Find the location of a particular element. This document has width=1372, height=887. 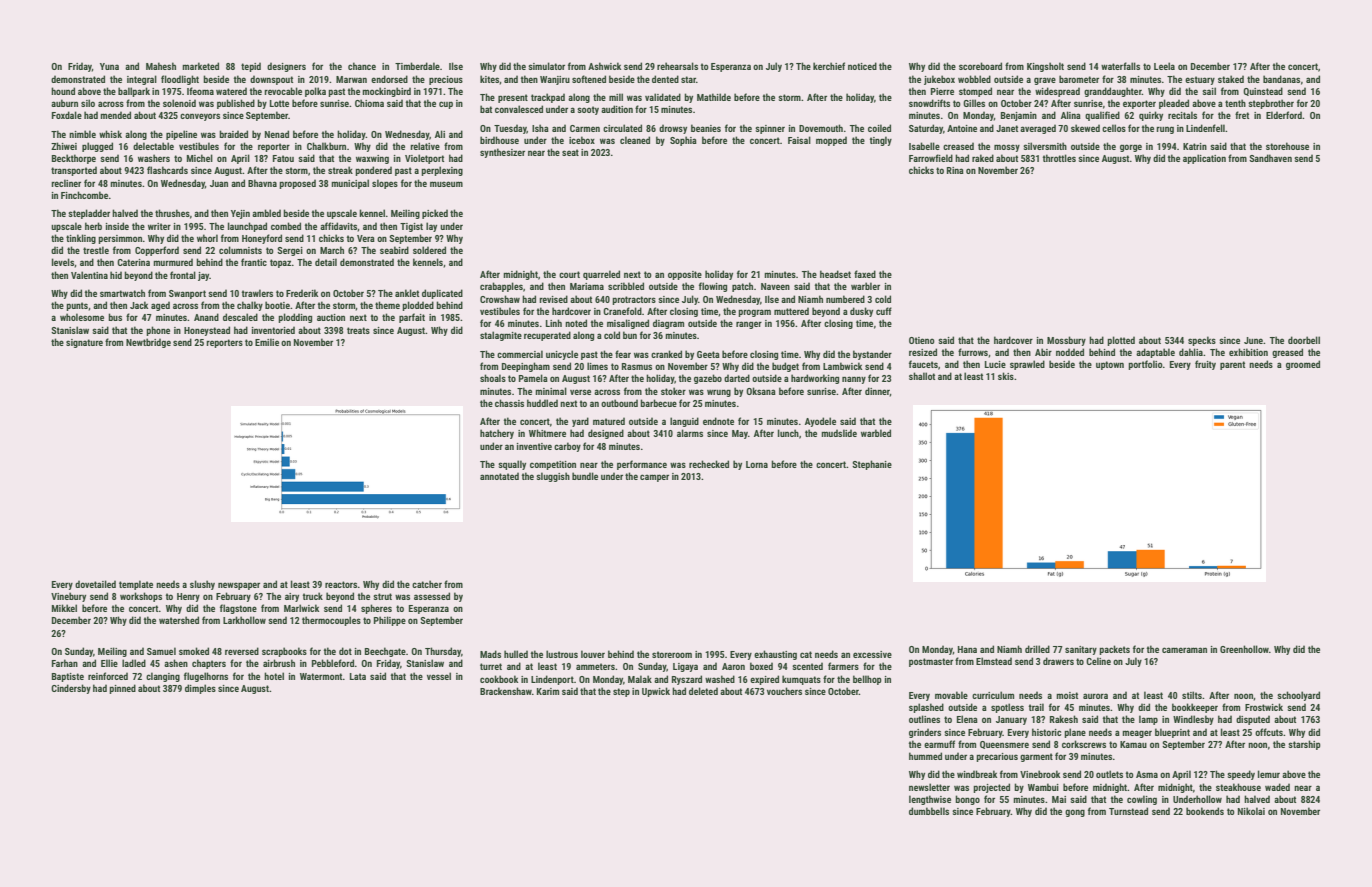

gong is located at coordinates (1075, 813).
